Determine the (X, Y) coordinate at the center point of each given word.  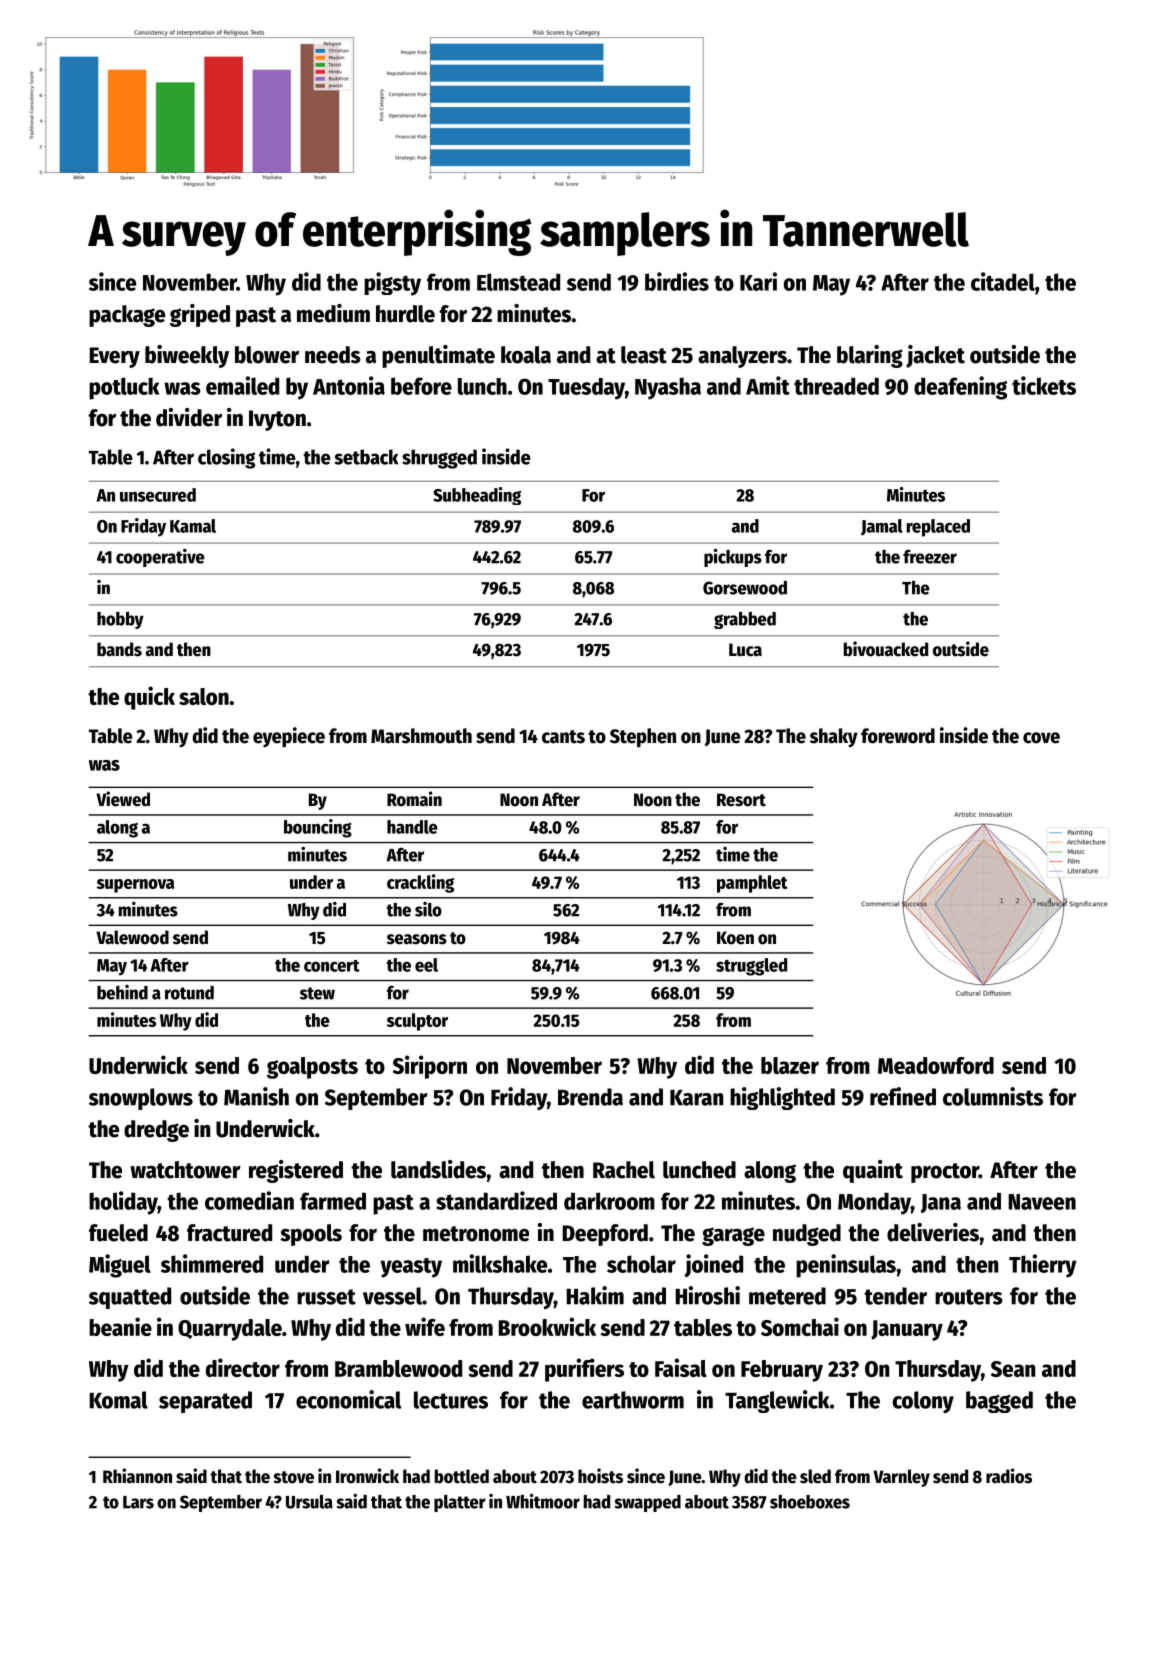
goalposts (312, 1068)
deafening (960, 388)
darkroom (609, 1201)
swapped (648, 1503)
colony (923, 1402)
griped (200, 315)
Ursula (309, 1502)
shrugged (439, 459)
